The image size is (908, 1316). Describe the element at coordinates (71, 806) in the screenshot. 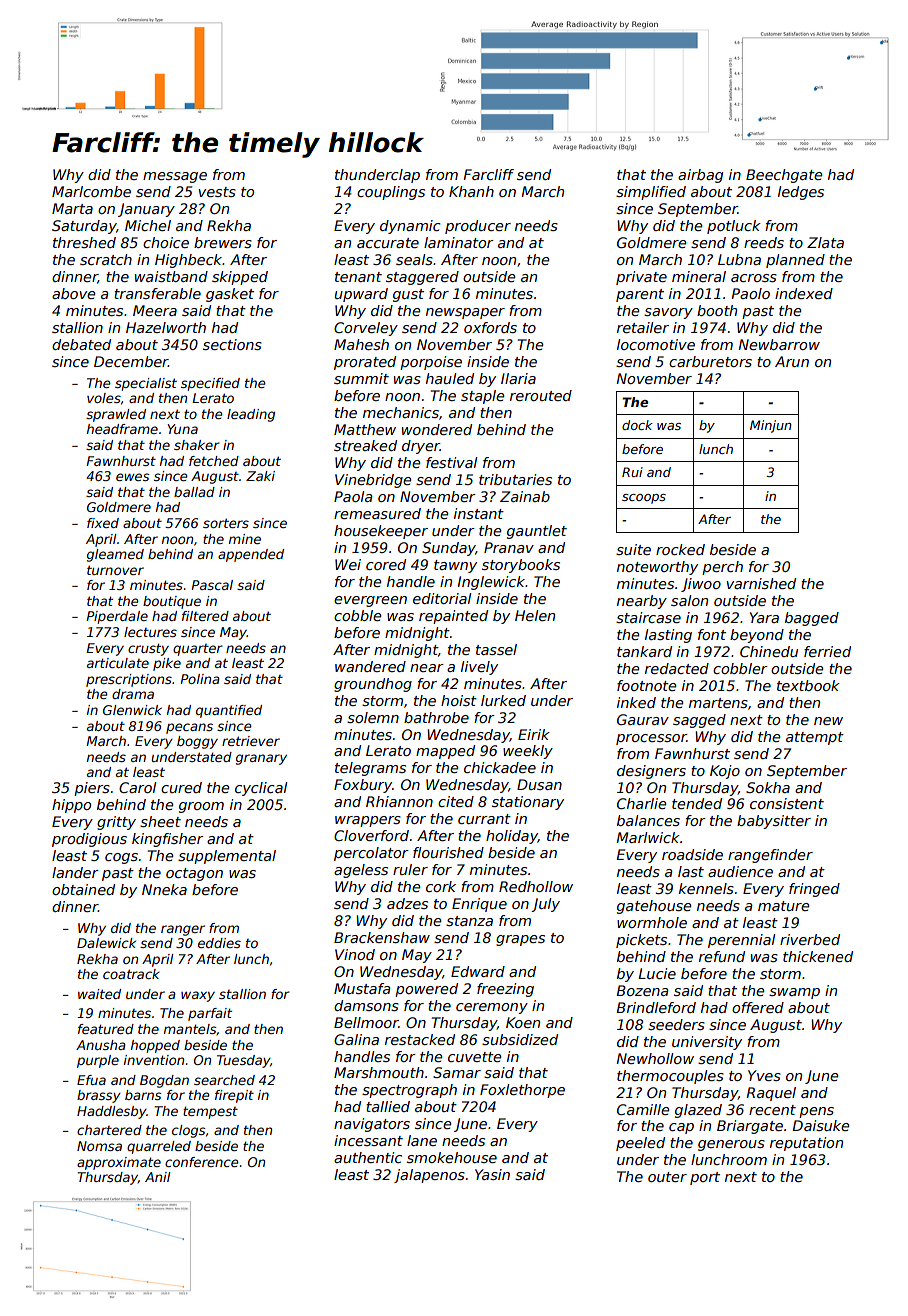

I see `hippo` at that location.
